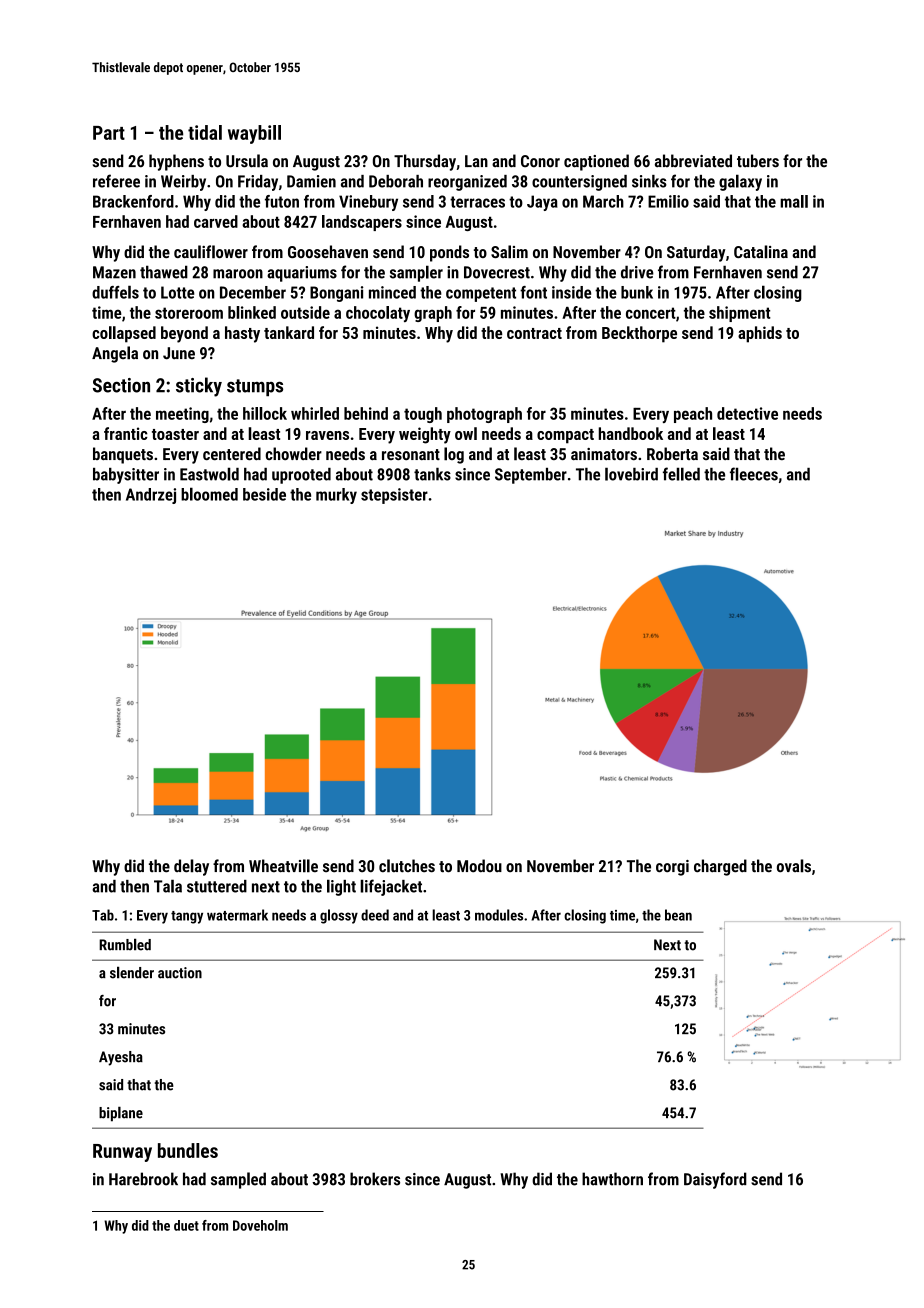 This image has height=1308, width=924. What do you see at coordinates (375, 1179) in the image?
I see `brokers` at bounding box center [375, 1179].
